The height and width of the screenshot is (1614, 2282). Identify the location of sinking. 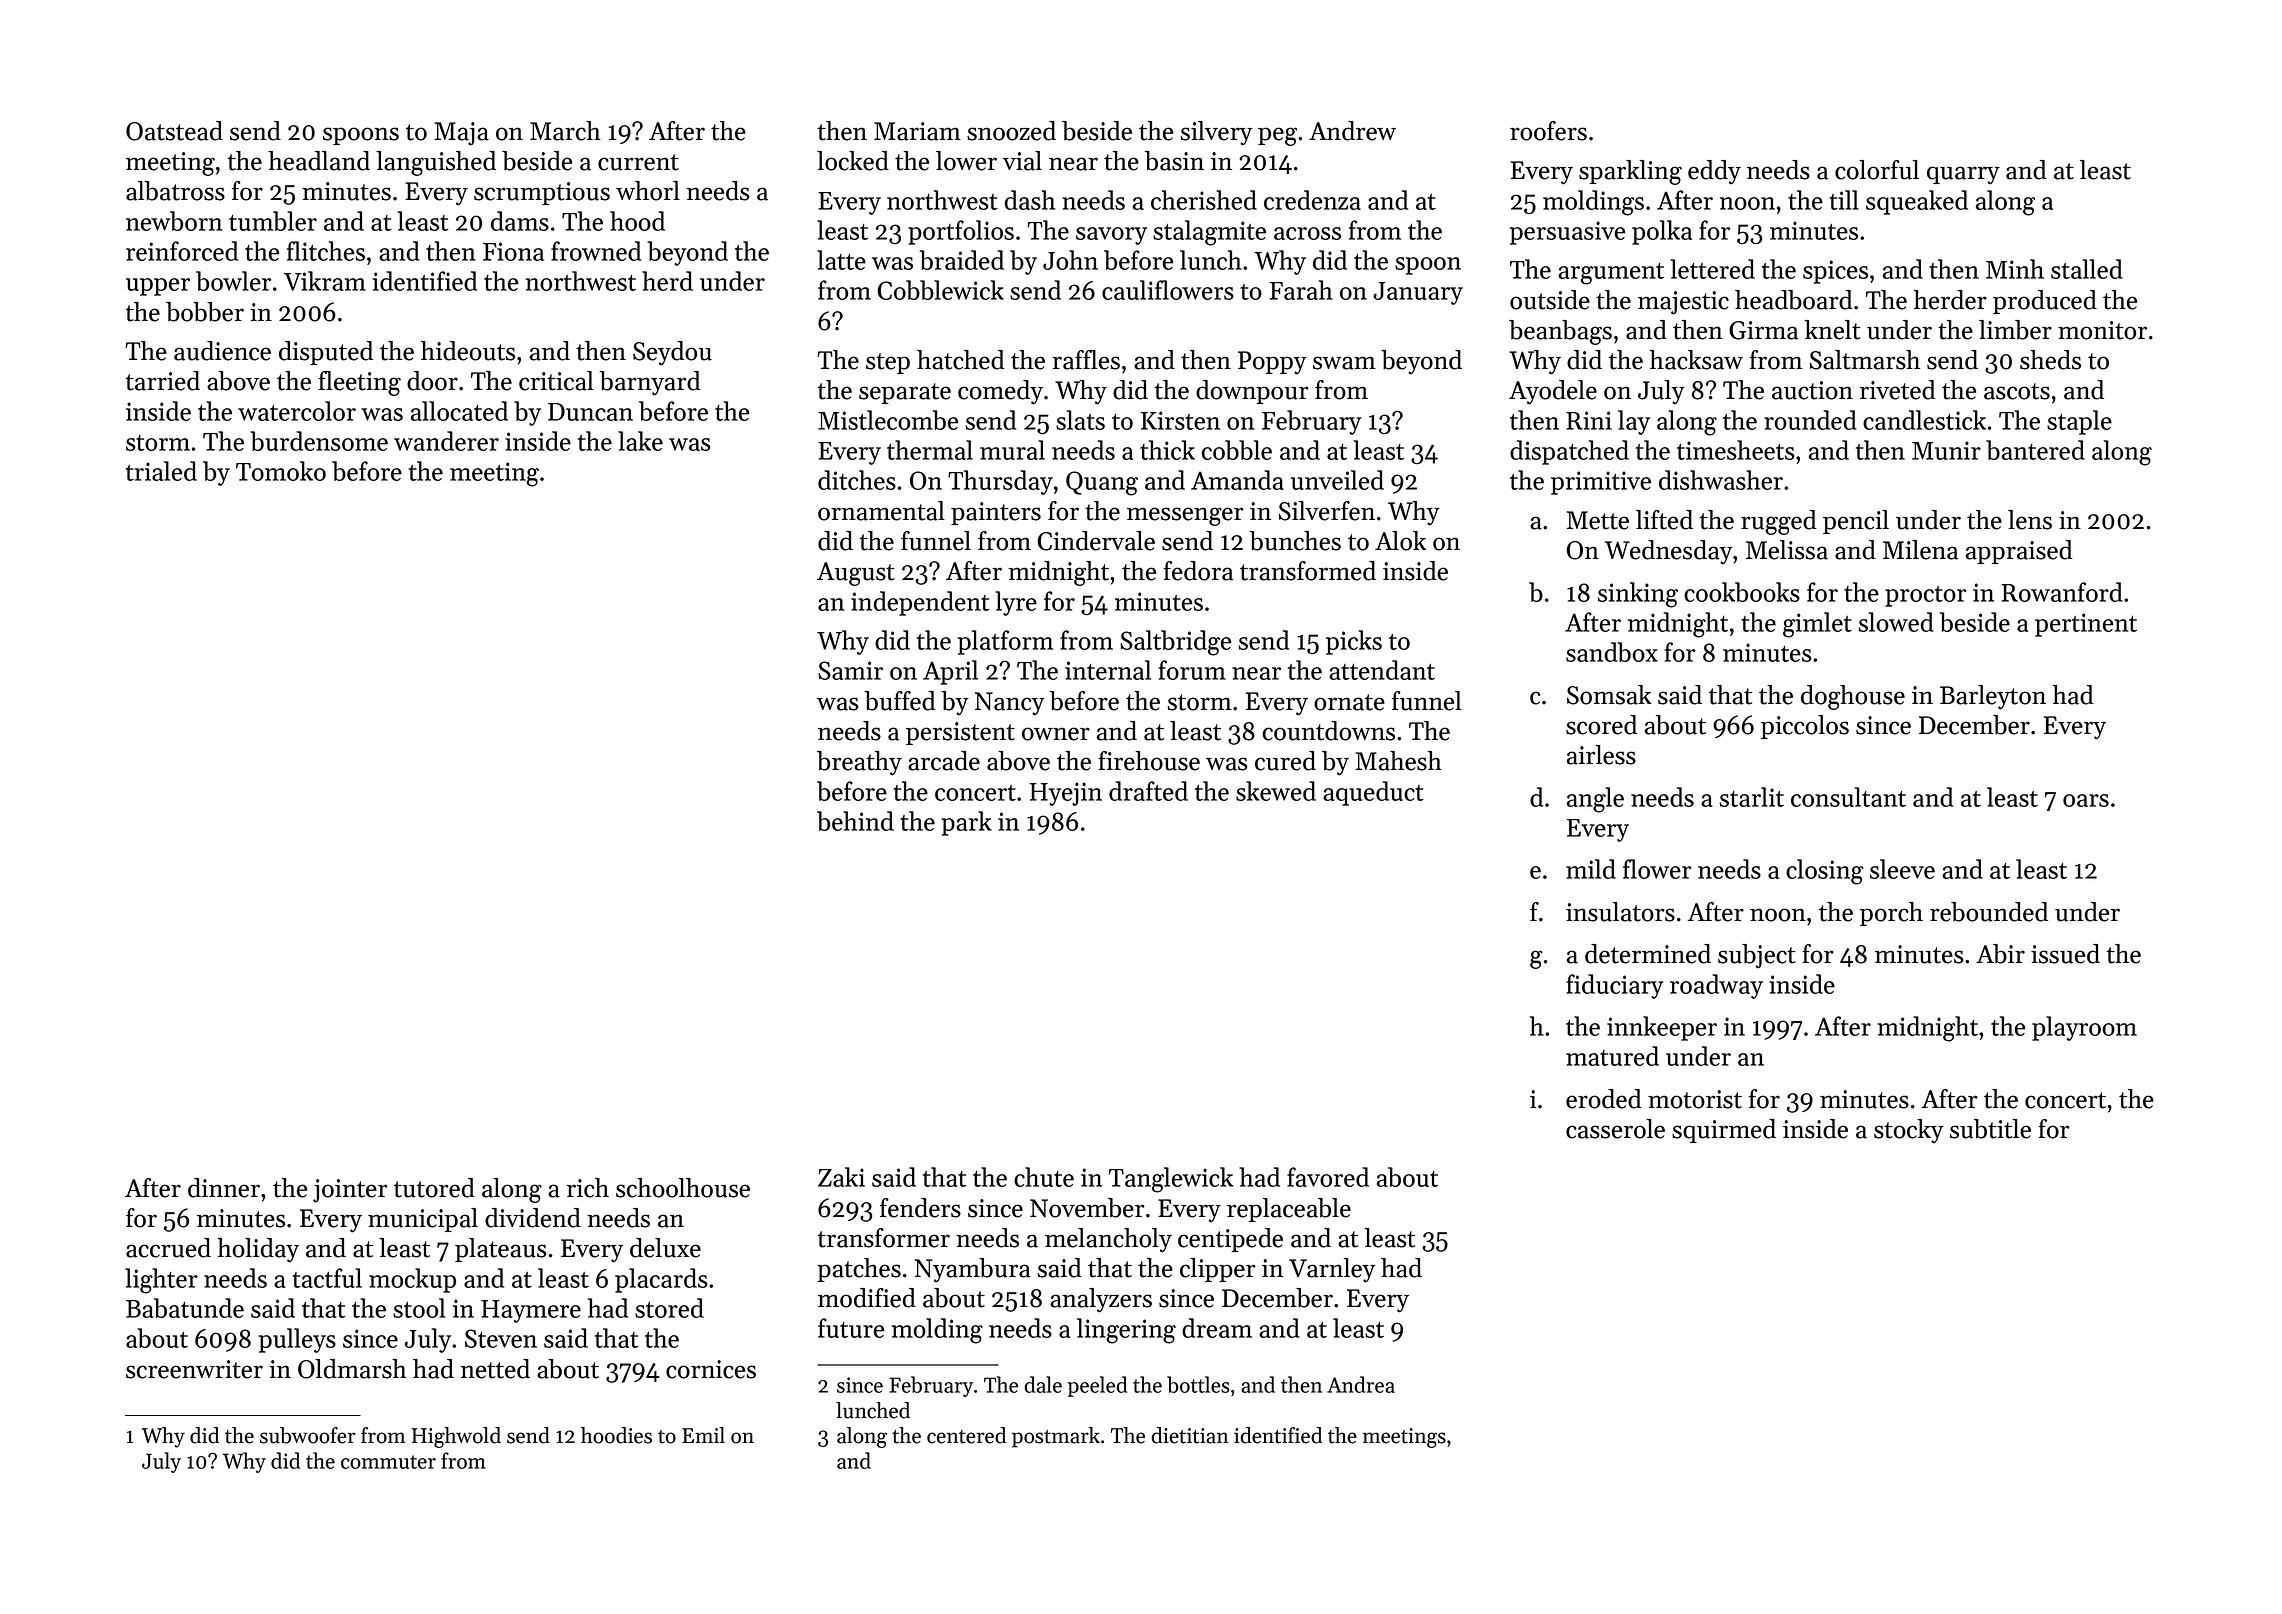
(1638, 595).
